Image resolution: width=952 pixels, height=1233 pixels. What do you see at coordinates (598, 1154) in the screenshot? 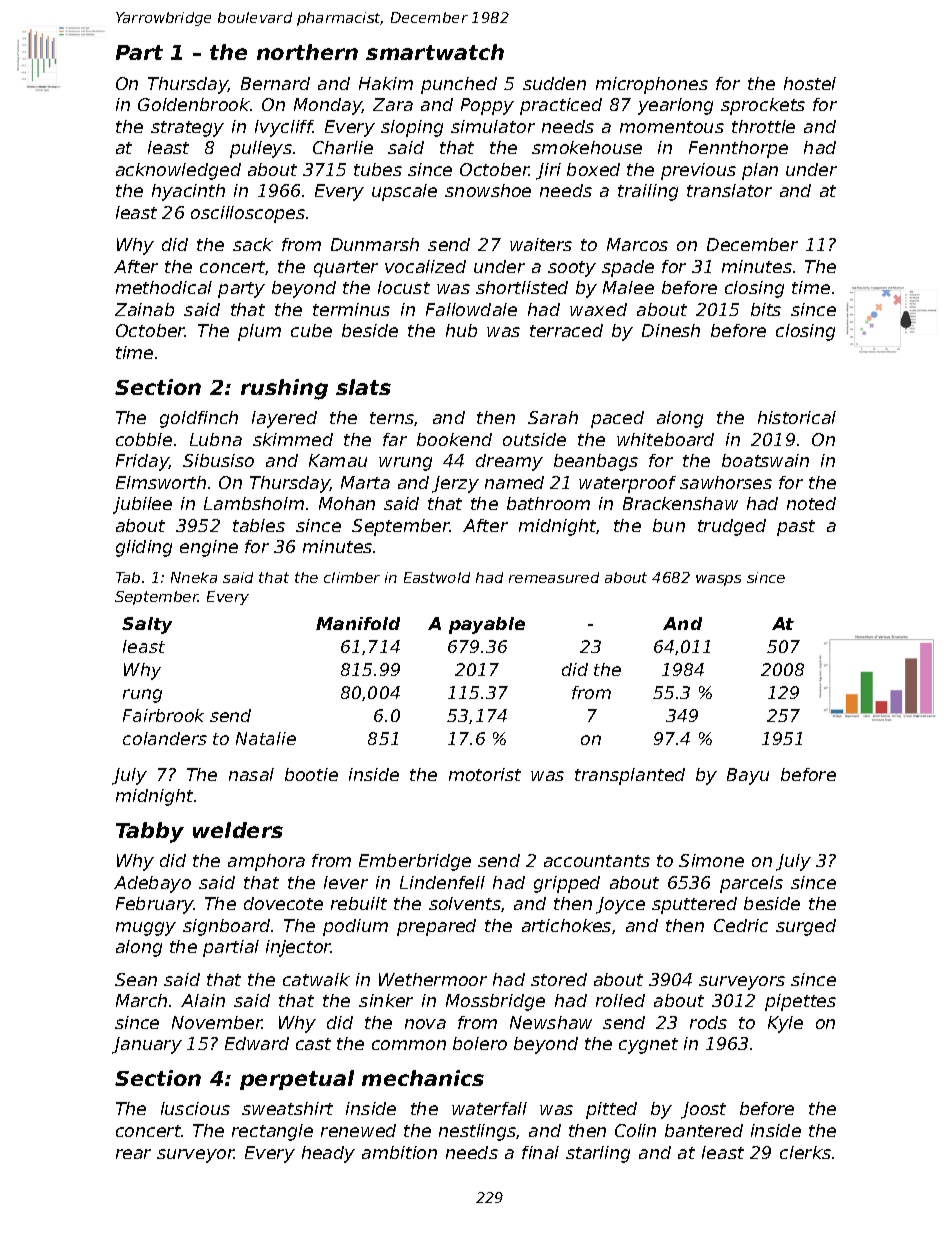
I see `starling` at bounding box center [598, 1154].
